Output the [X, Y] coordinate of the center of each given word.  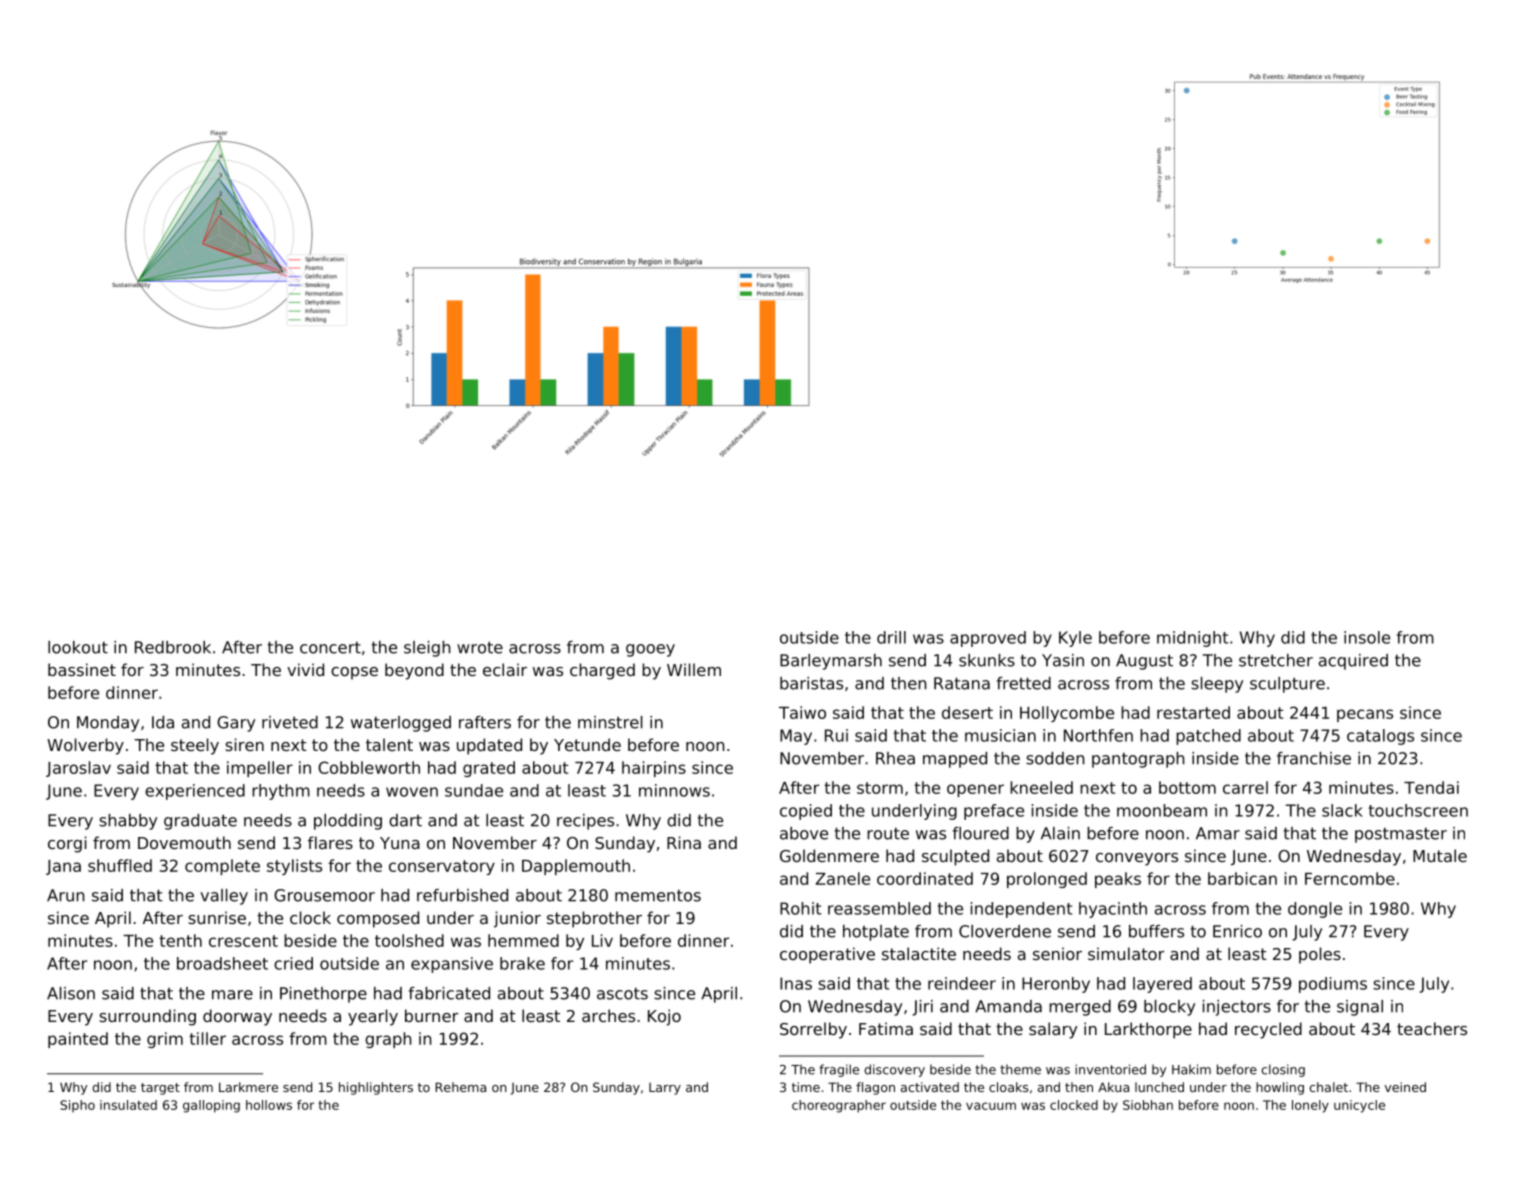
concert [330, 648]
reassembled [879, 908]
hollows [269, 1105]
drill [891, 637]
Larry [665, 1089]
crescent [243, 941]
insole [1367, 637]
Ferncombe [1350, 878]
